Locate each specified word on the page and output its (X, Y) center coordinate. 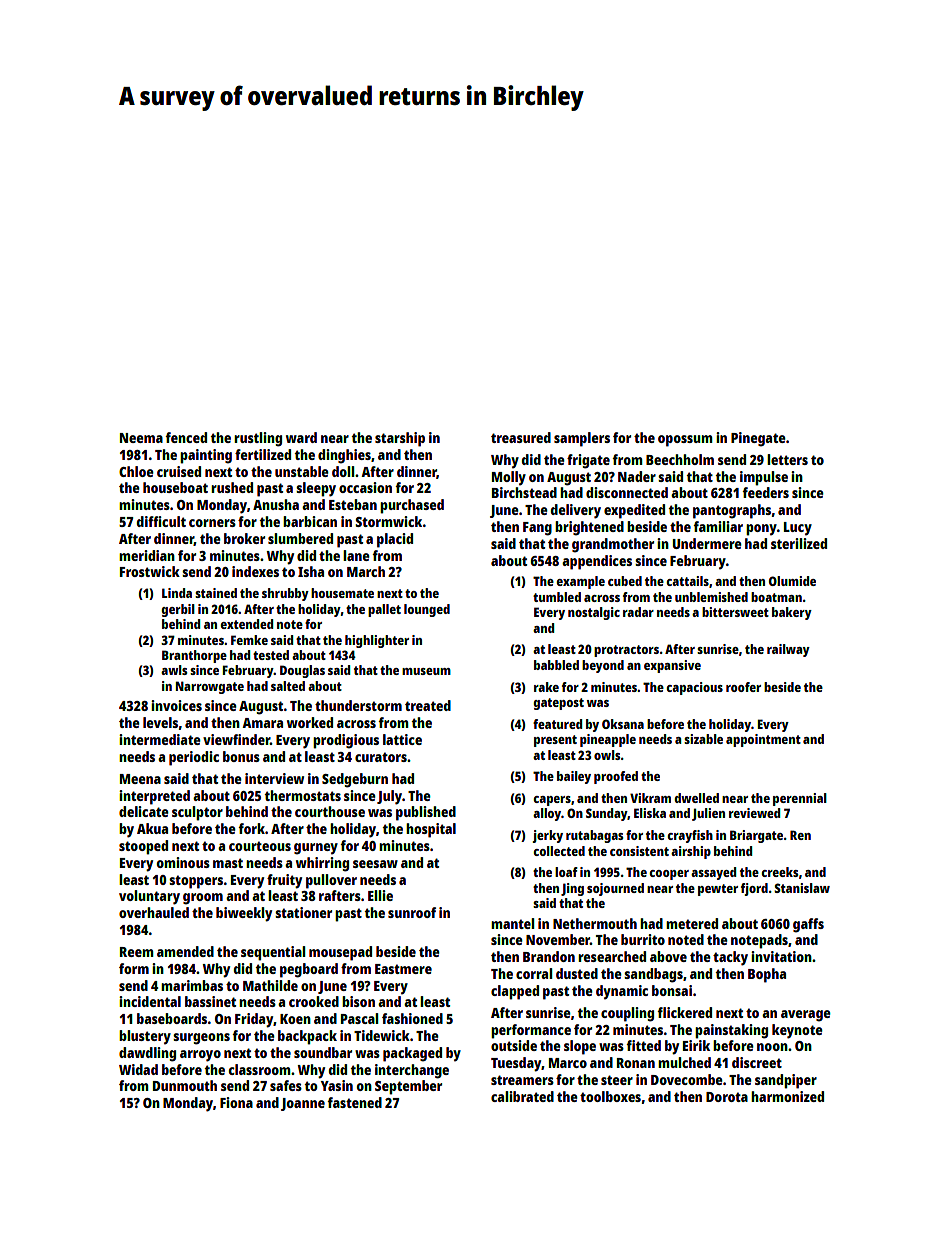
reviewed (755, 813)
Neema (141, 438)
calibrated (522, 1096)
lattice (402, 739)
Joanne (303, 1104)
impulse (764, 478)
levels (160, 722)
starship (400, 439)
